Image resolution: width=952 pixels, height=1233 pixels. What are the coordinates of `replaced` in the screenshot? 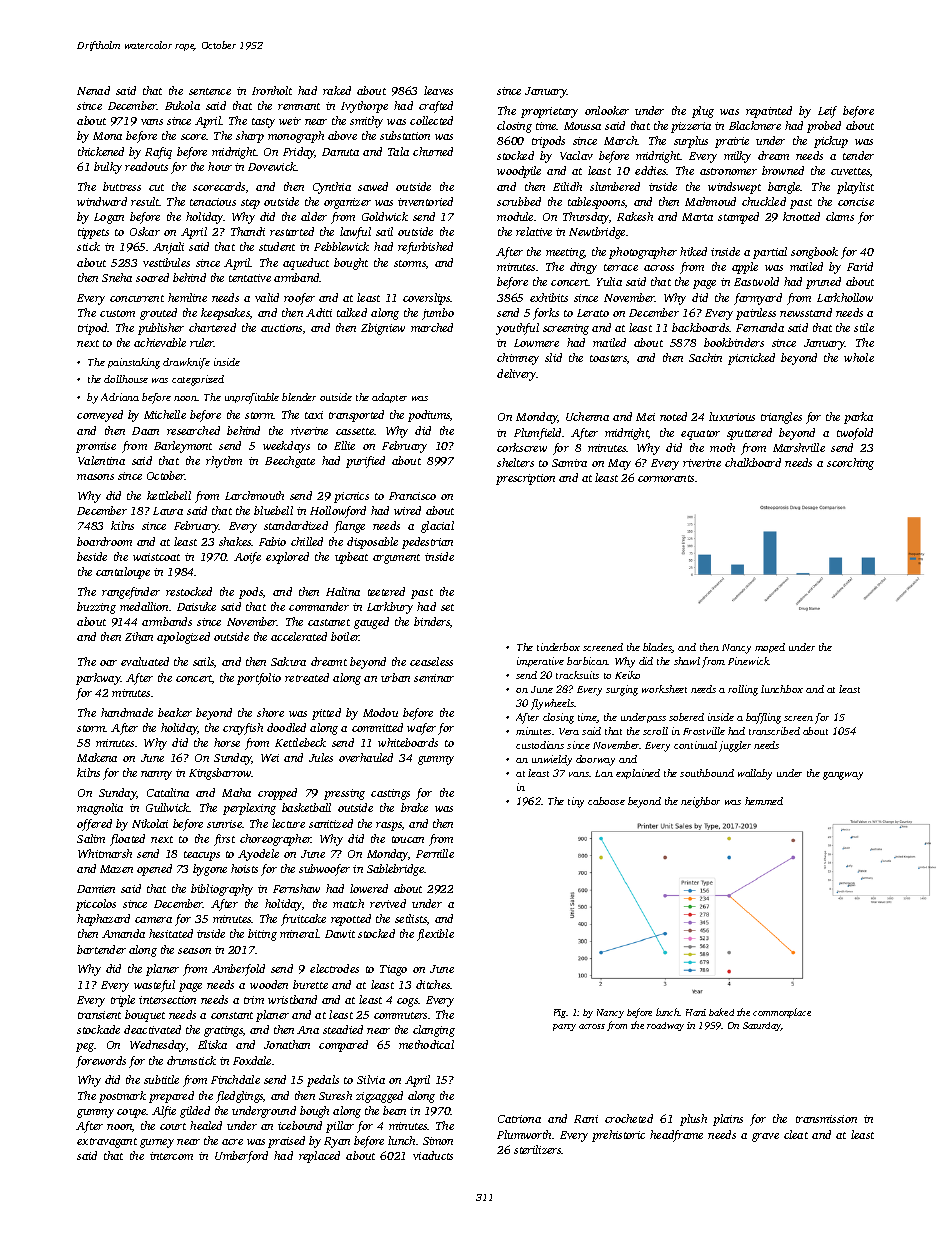 It's located at (319, 1157).
